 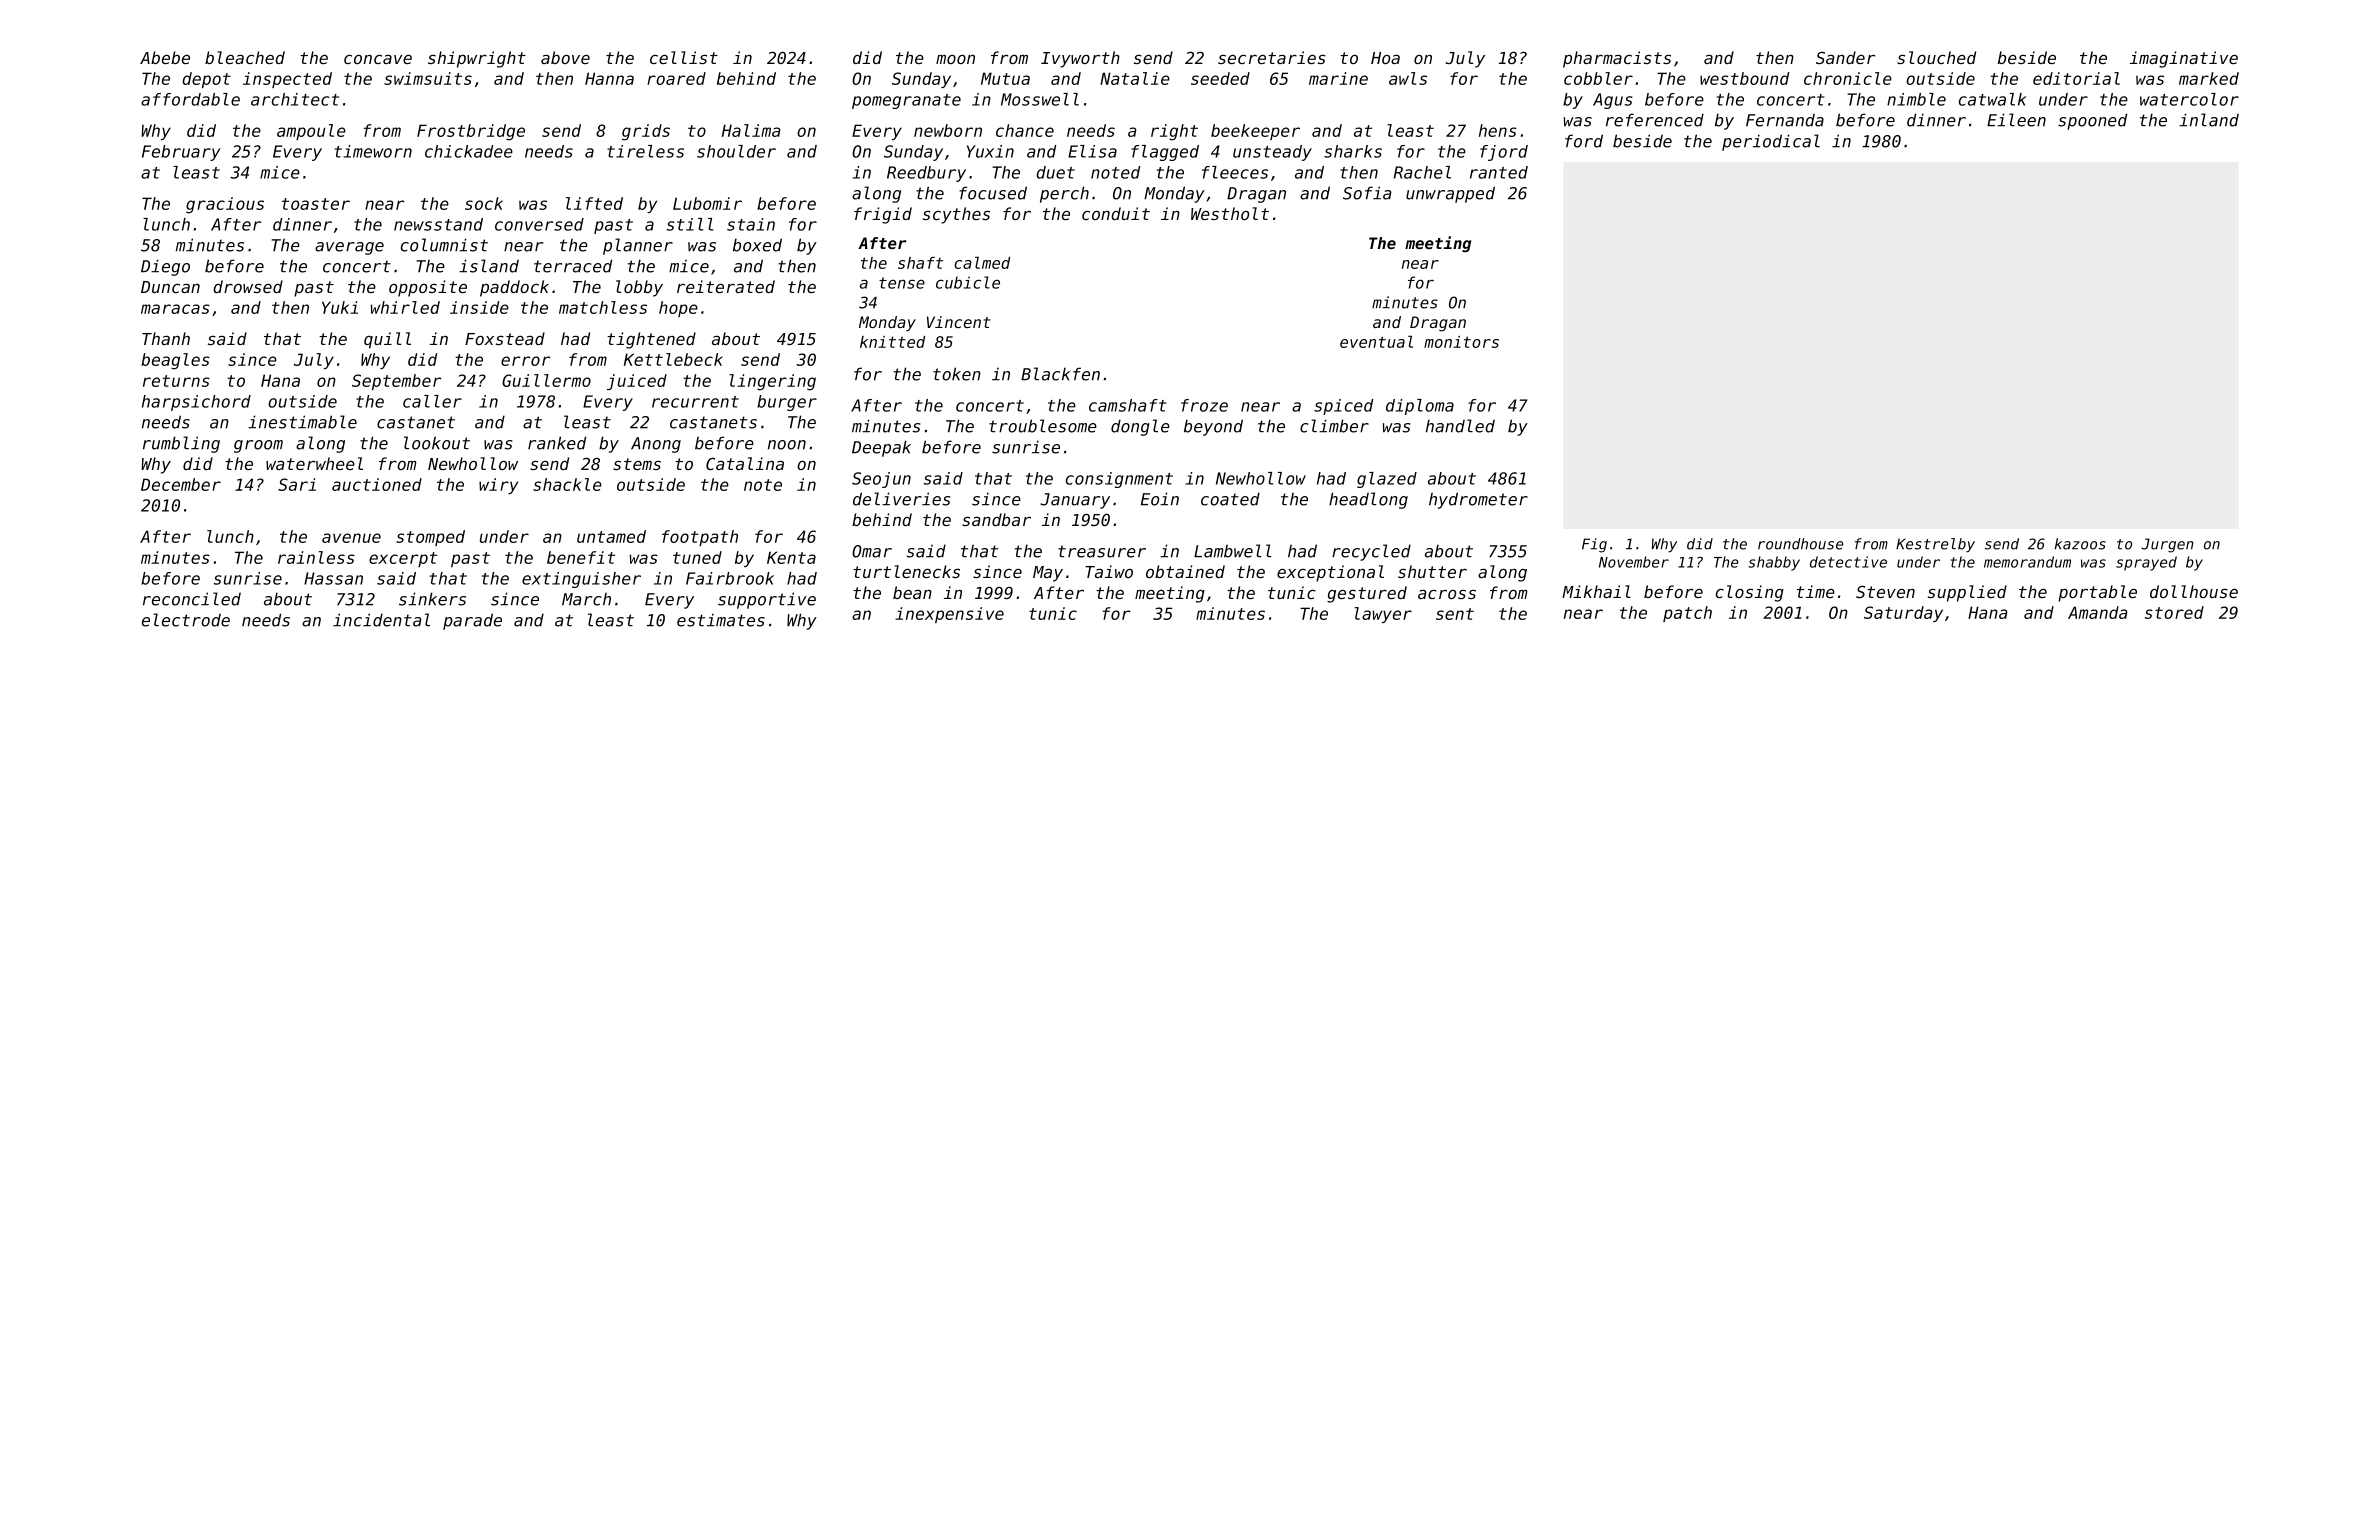 What do you see at coordinates (225, 205) in the image?
I see `gracious` at bounding box center [225, 205].
